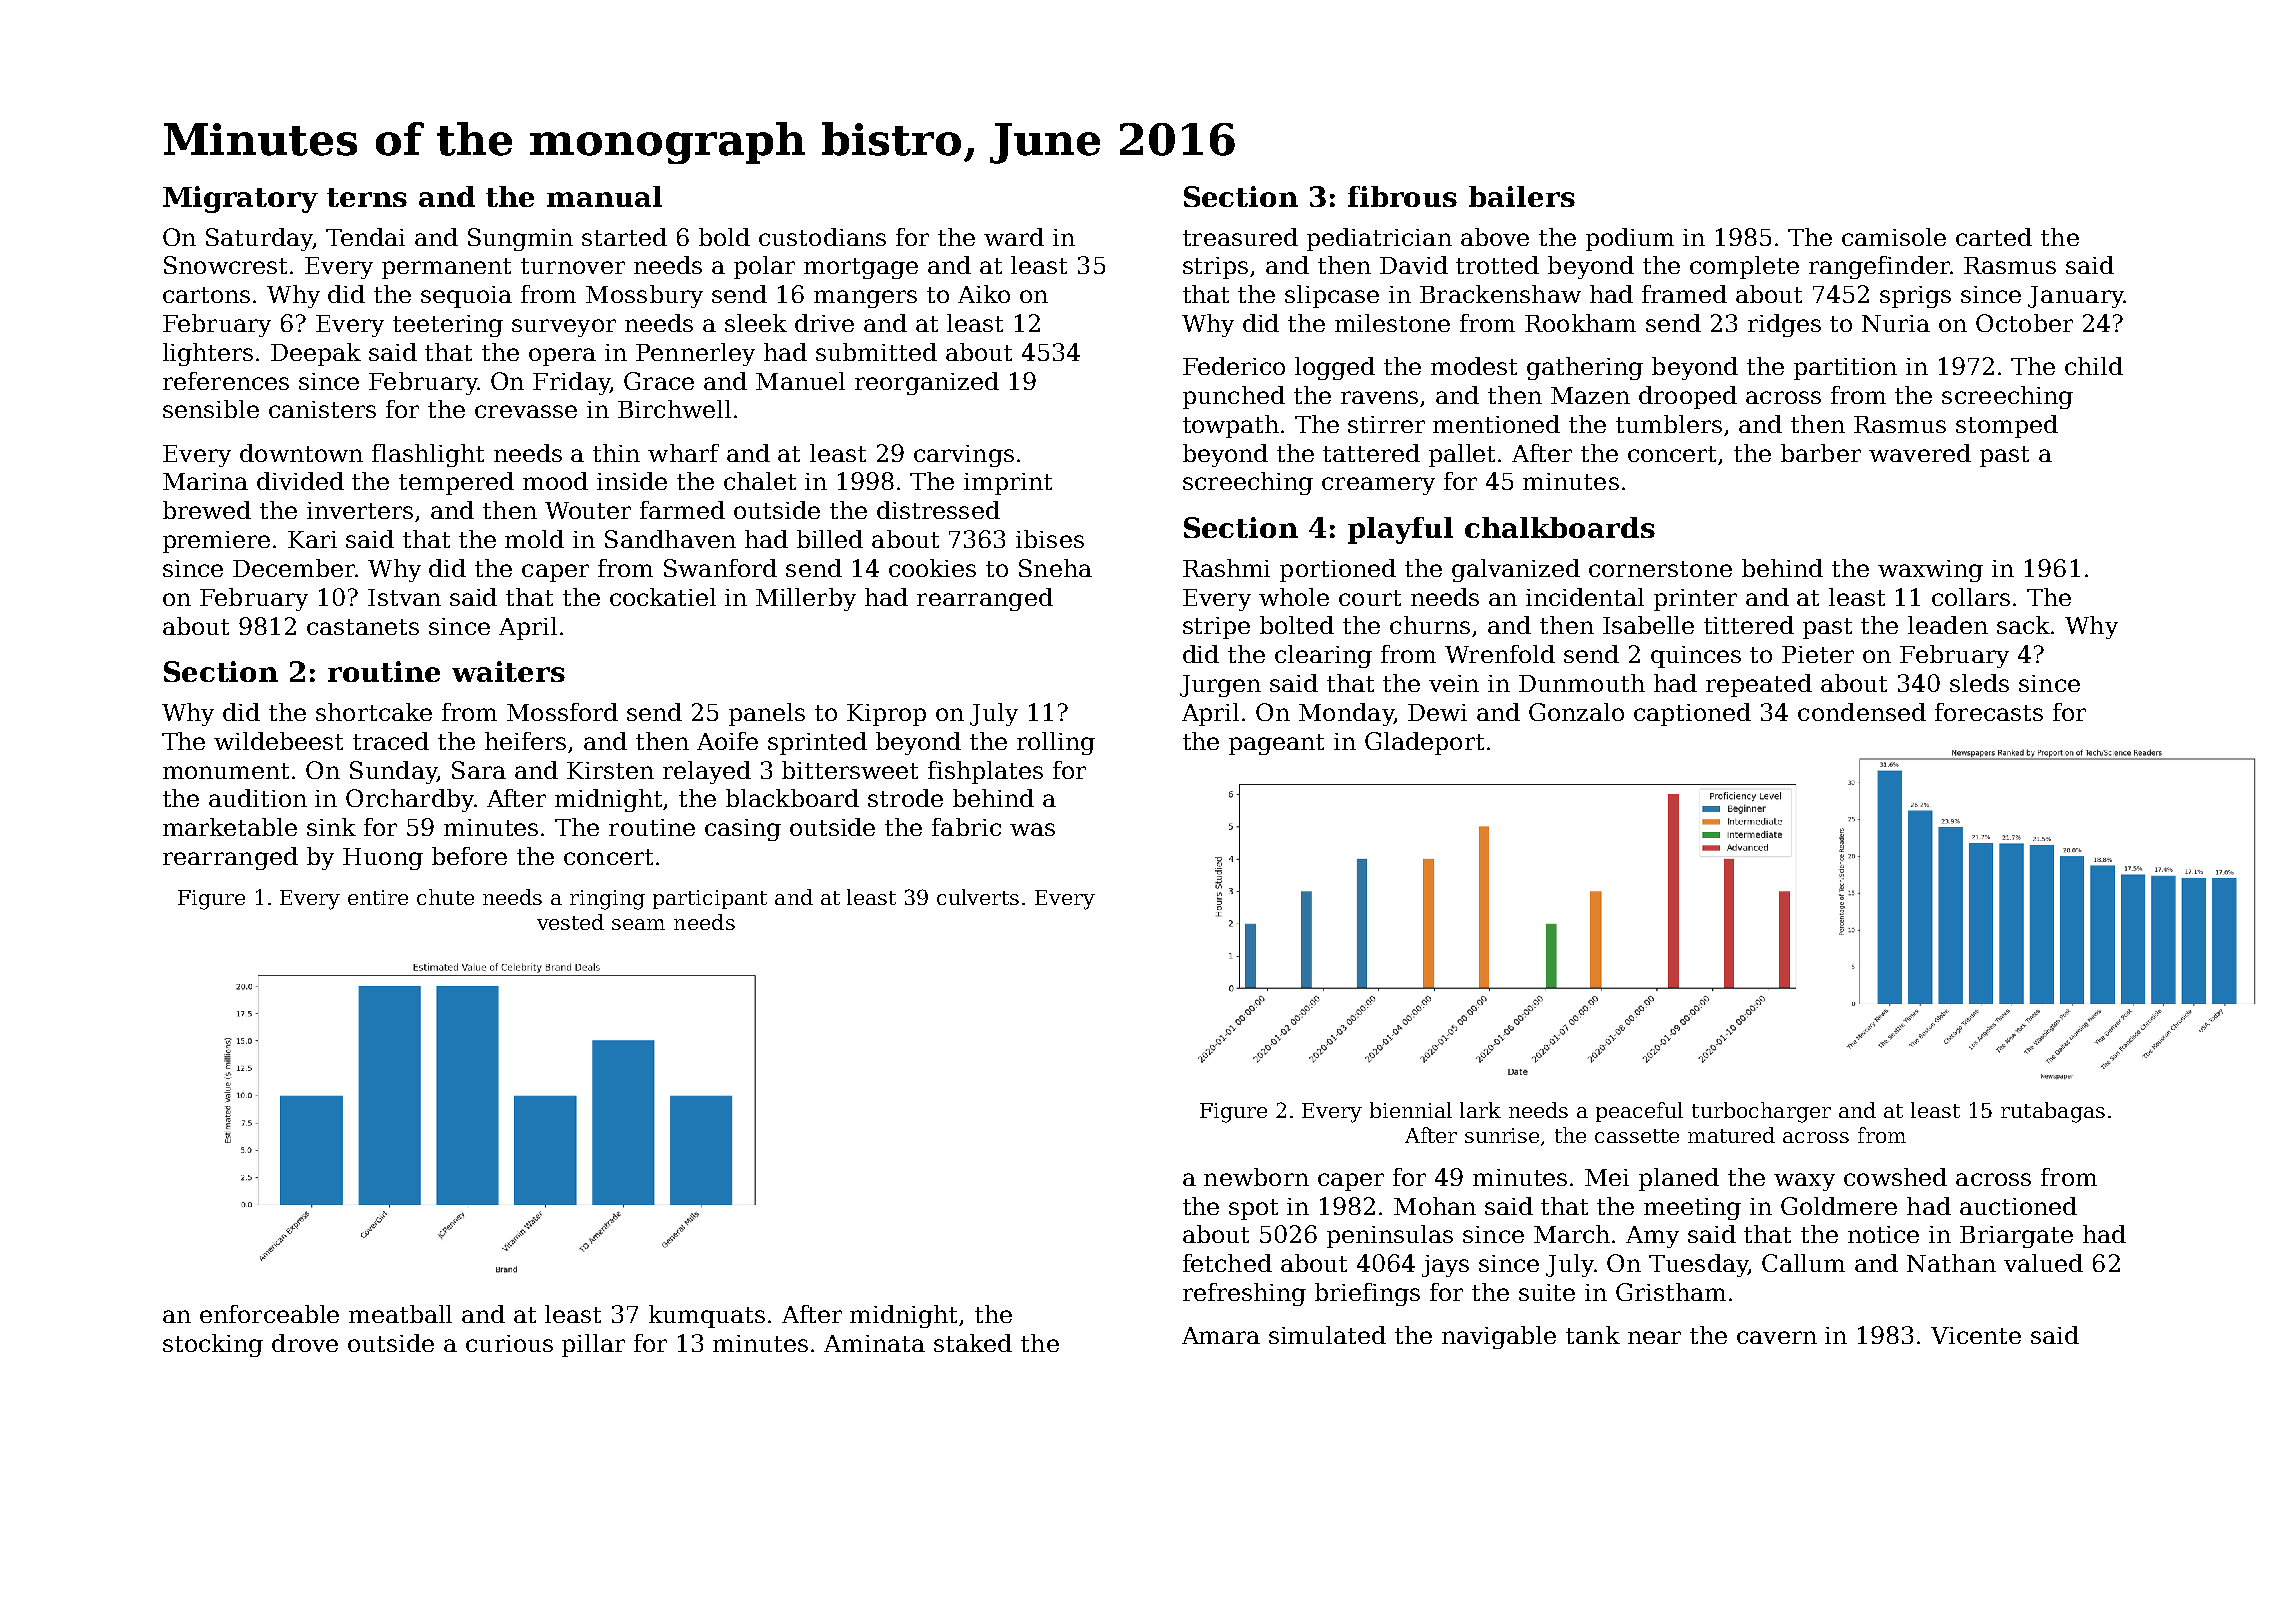 The width and height of the page is (2292, 1620). Describe the element at coordinates (1400, 530) in the page. I see `playful` at that location.
